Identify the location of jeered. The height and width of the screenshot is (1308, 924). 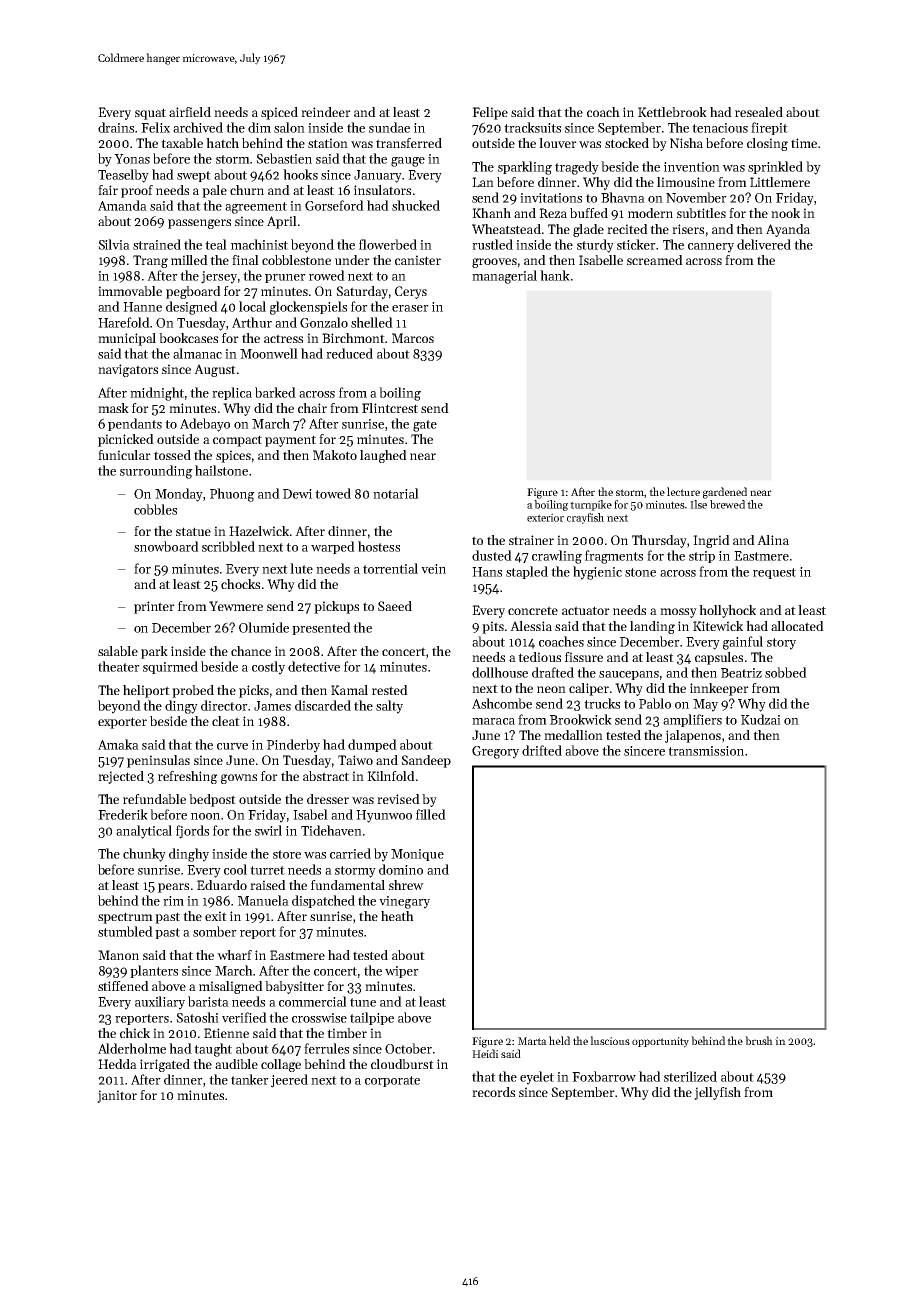
(289, 1081).
